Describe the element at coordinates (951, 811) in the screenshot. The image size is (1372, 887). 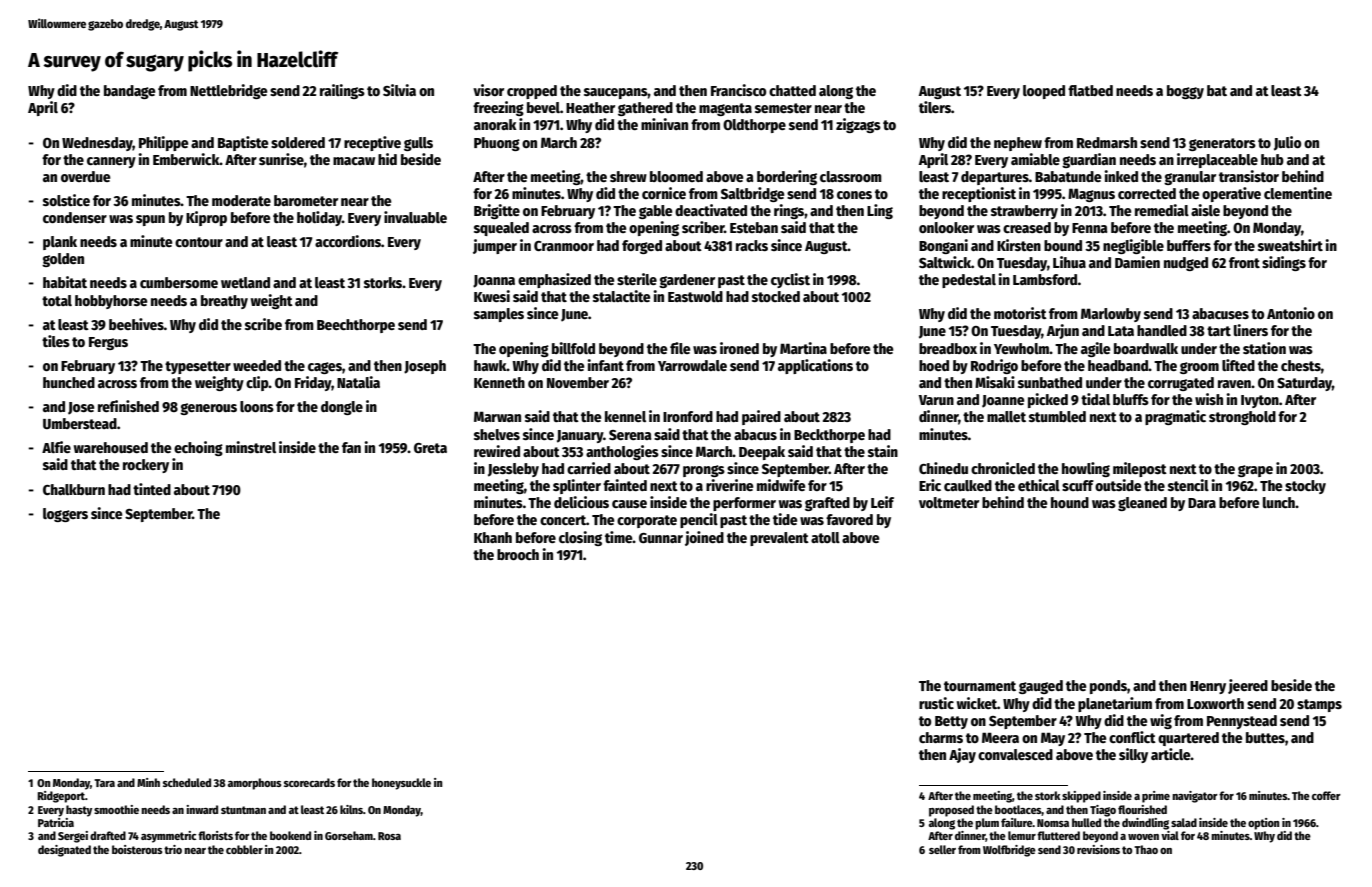
I see `proposed` at that location.
